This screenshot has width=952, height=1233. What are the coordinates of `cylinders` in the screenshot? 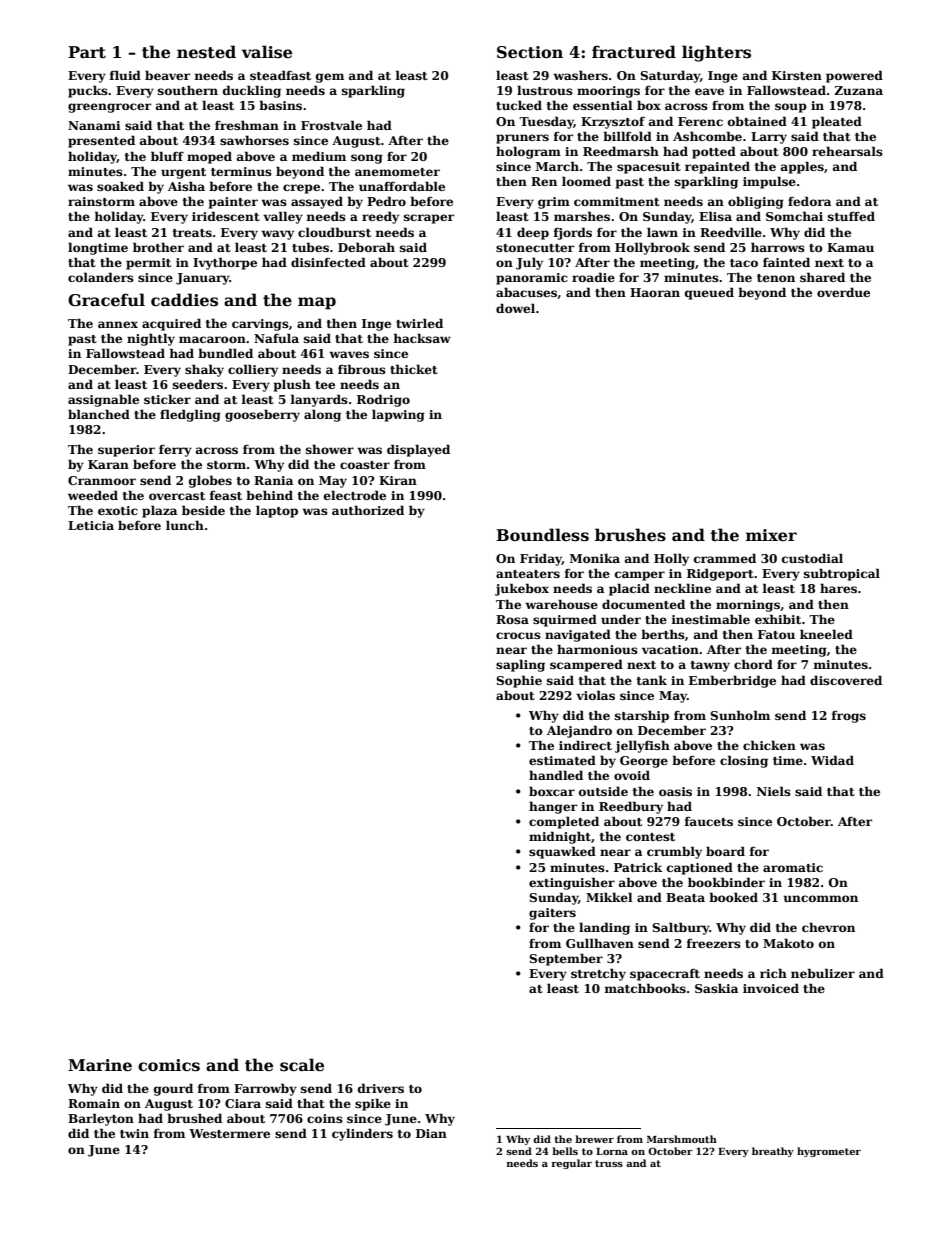 It's located at (362, 1134).
